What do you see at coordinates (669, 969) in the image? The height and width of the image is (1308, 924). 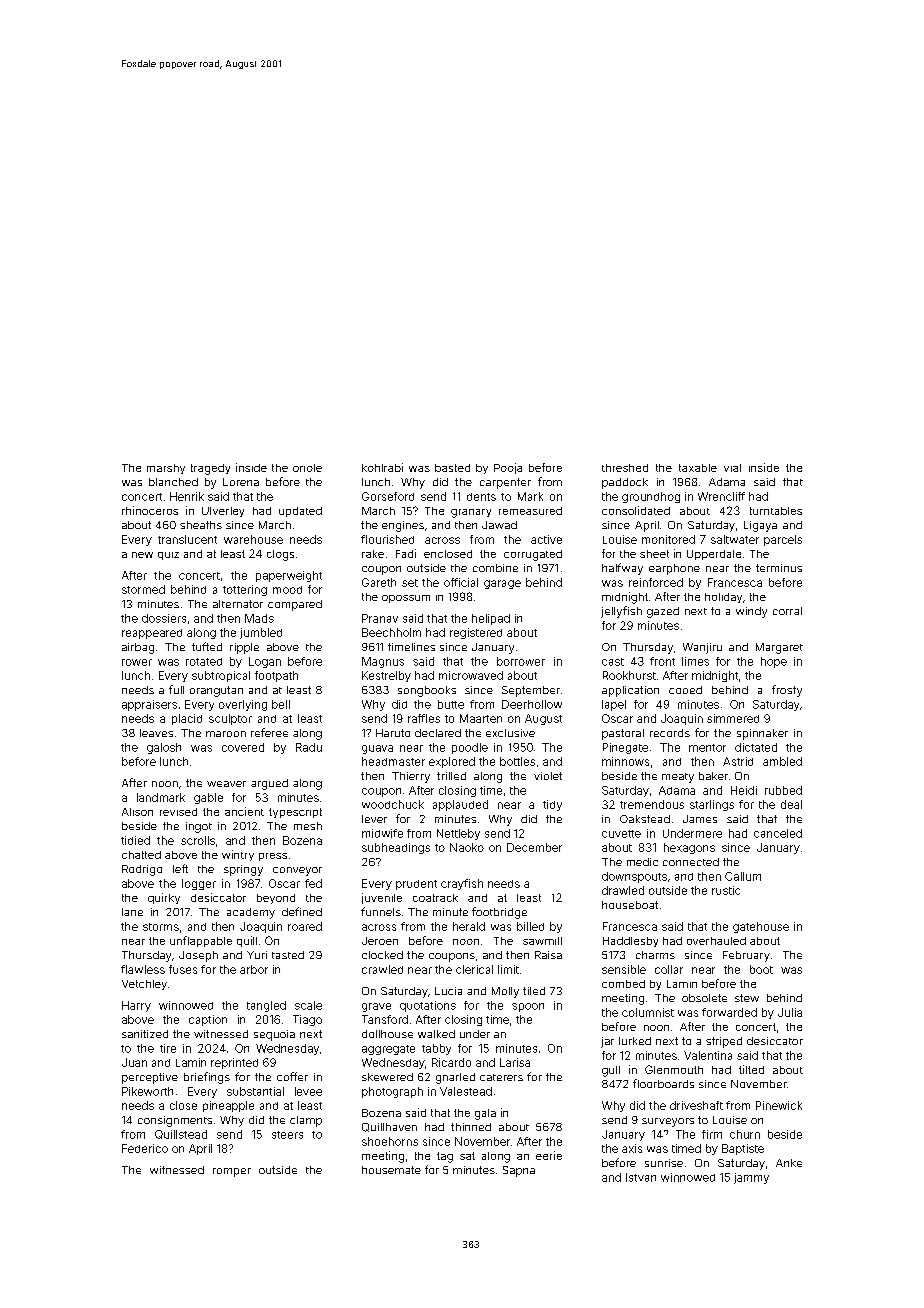 I see `collar` at bounding box center [669, 969].
